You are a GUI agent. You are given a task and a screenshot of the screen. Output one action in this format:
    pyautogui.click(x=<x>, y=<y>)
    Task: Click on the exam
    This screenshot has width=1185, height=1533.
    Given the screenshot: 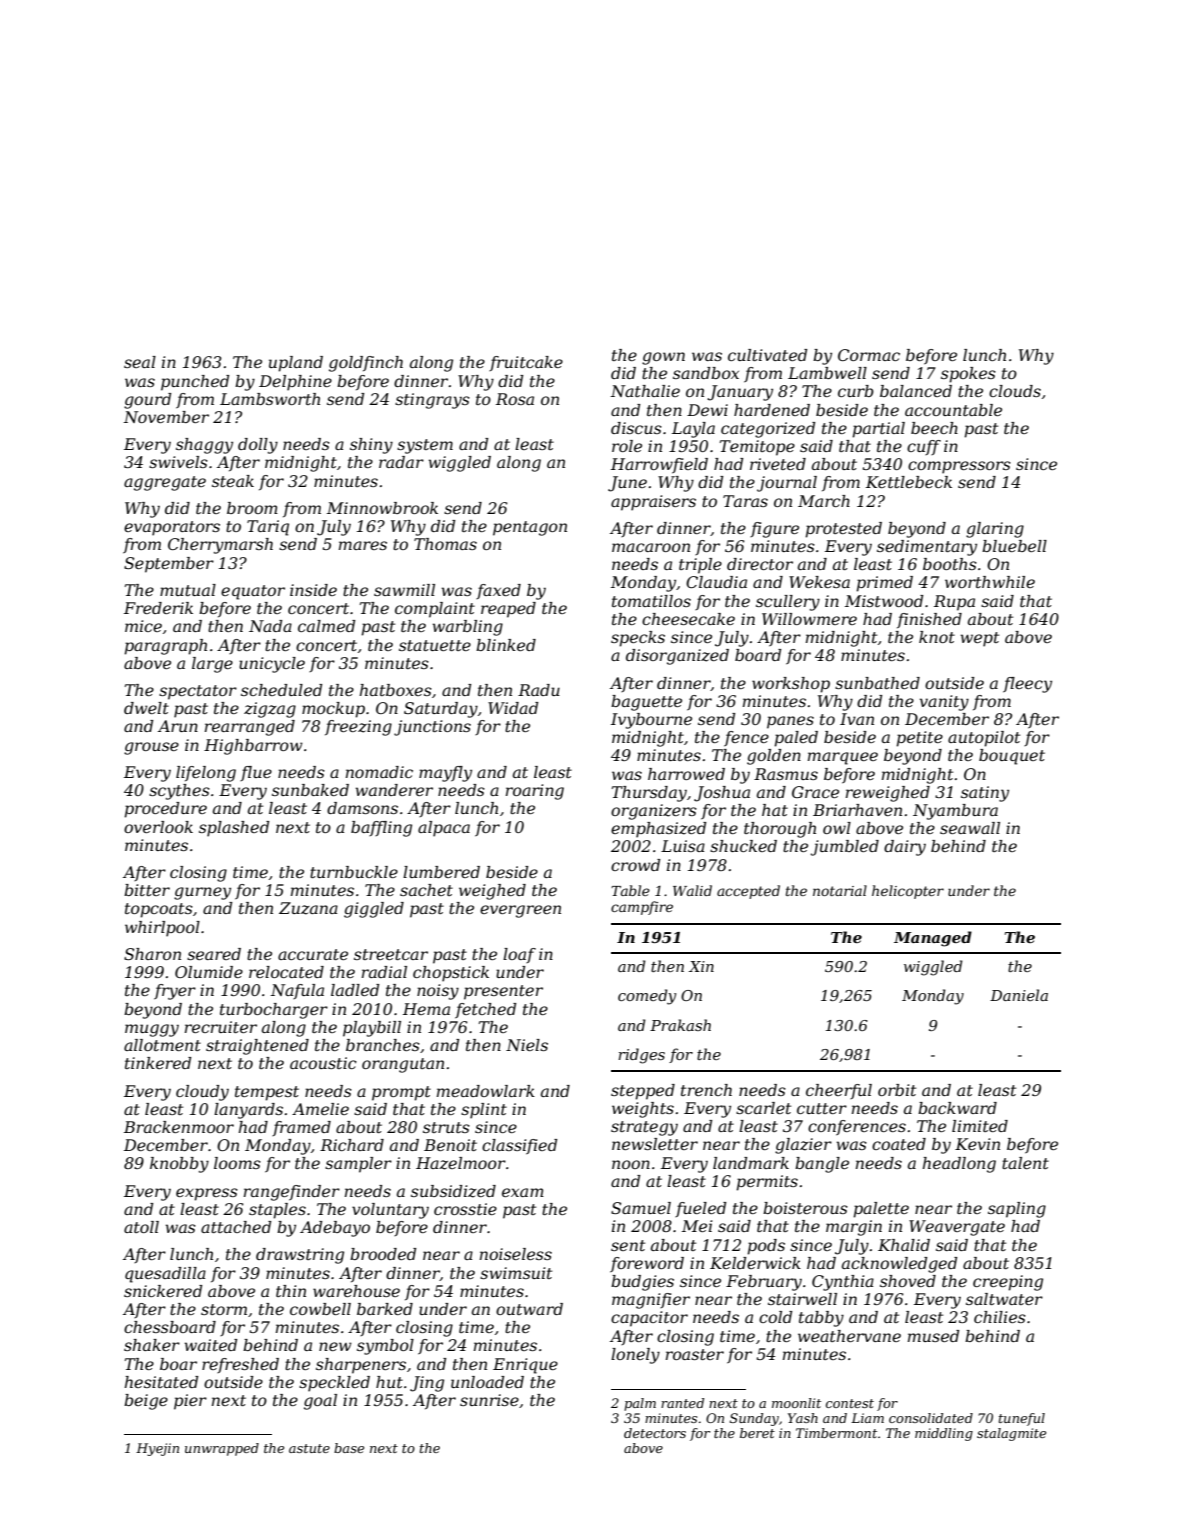 What is the action you would take?
    pyautogui.click(x=523, y=1192)
